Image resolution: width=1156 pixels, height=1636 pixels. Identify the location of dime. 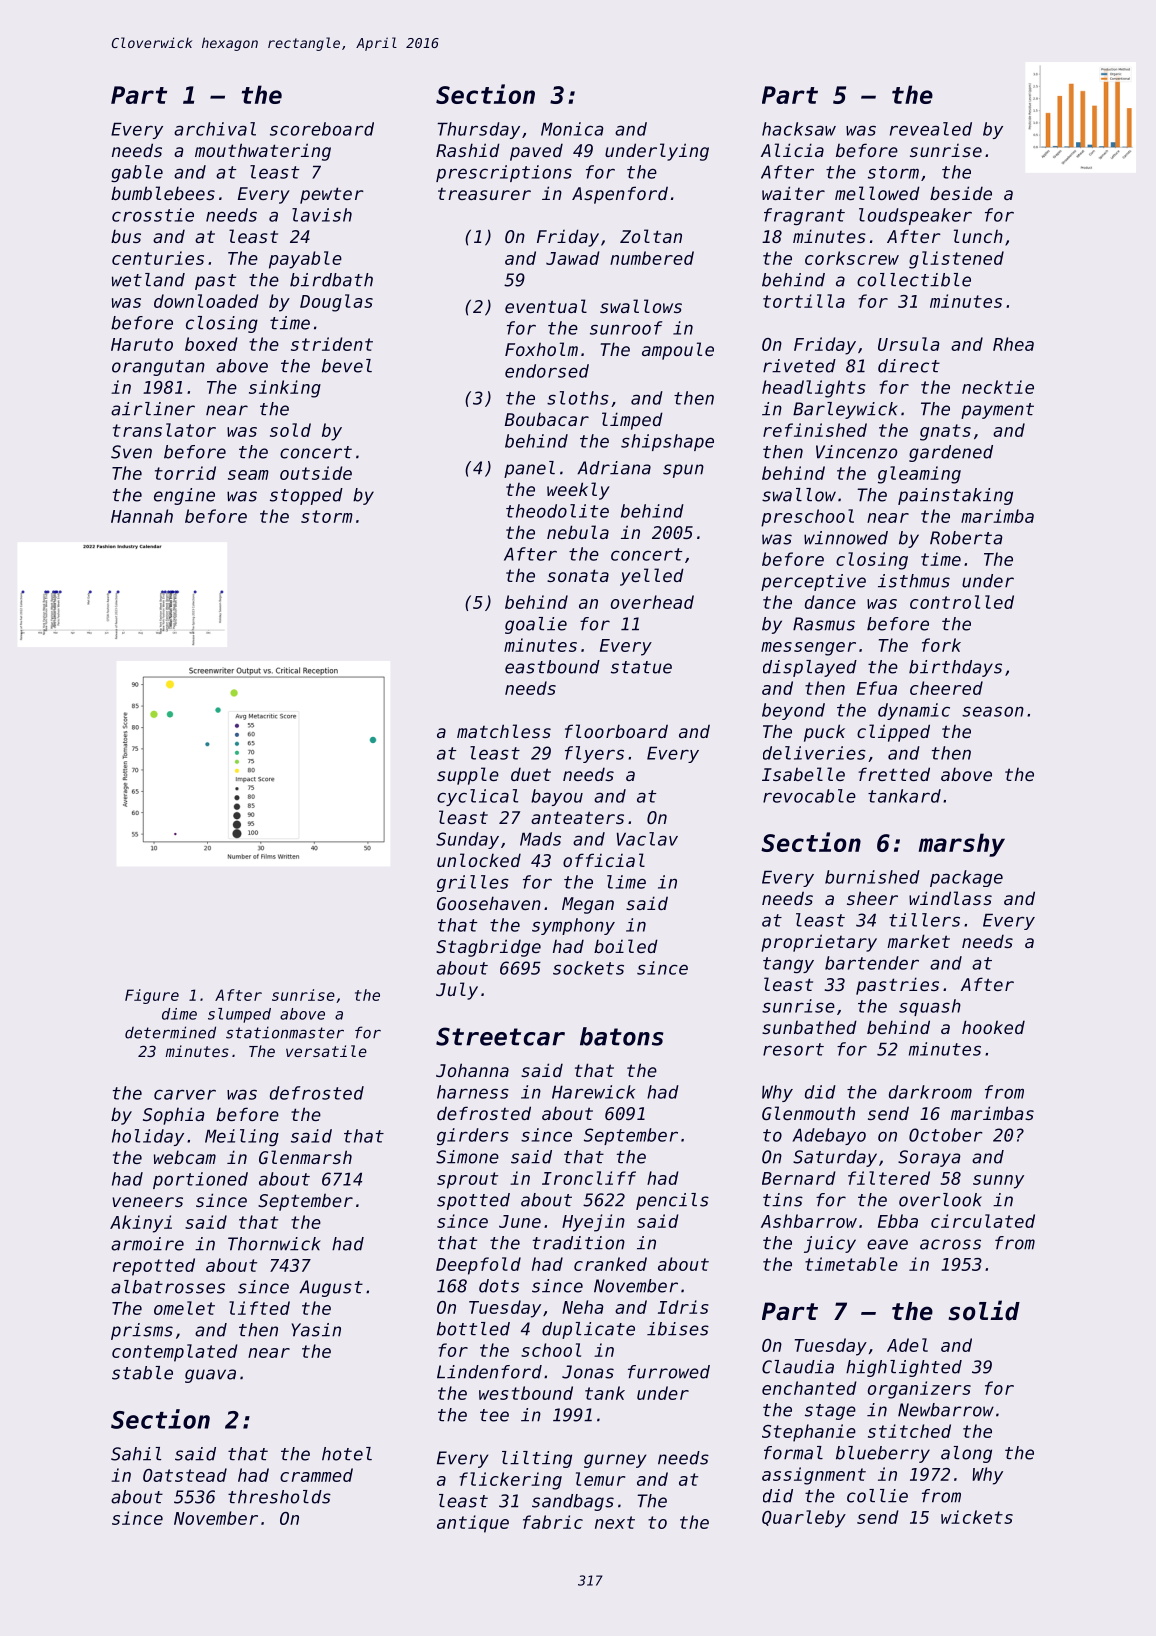
(179, 1014).
